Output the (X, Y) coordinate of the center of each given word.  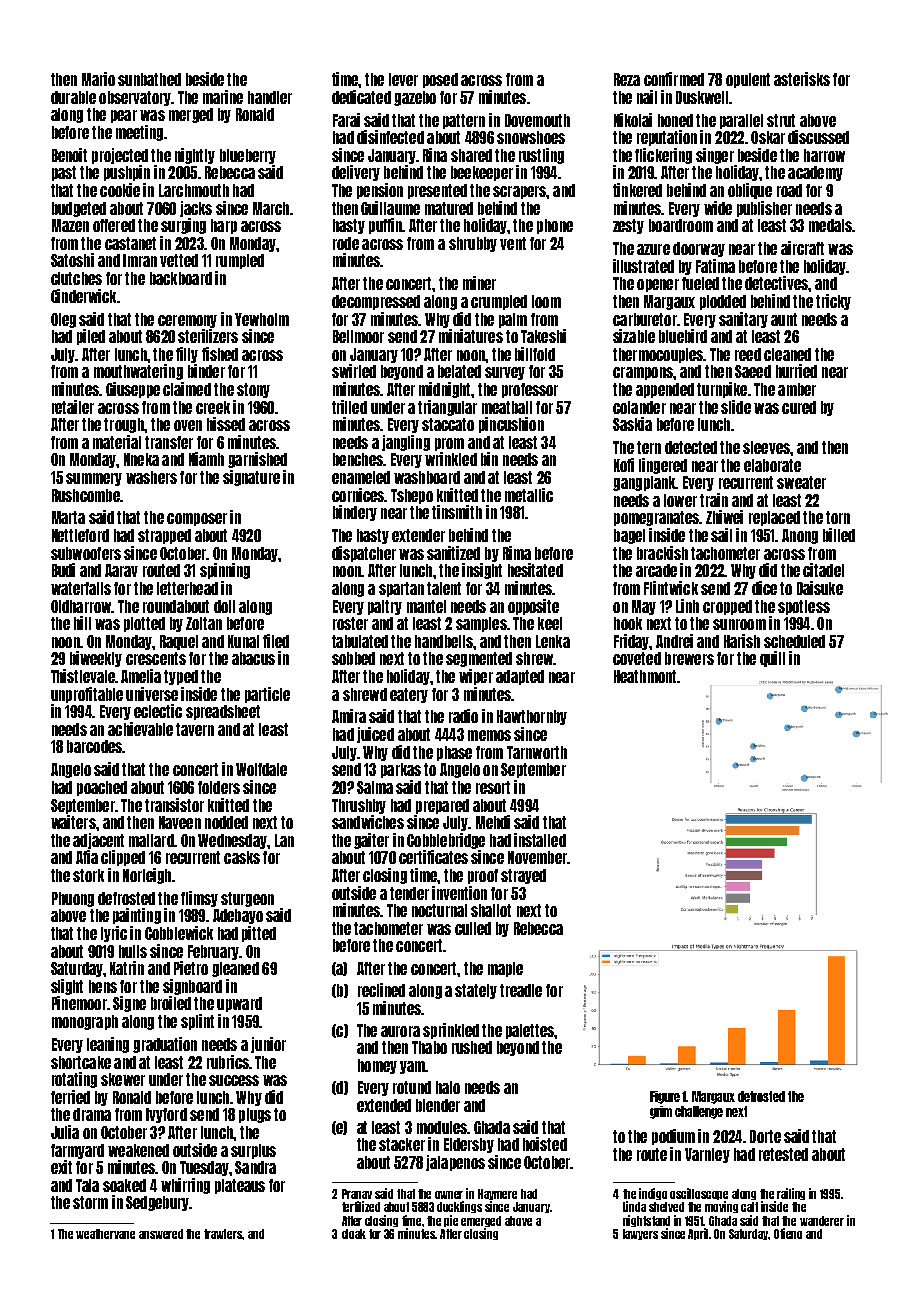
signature (251, 478)
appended (665, 390)
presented (437, 191)
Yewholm (262, 319)
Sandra (255, 1167)
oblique (750, 191)
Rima (517, 553)
